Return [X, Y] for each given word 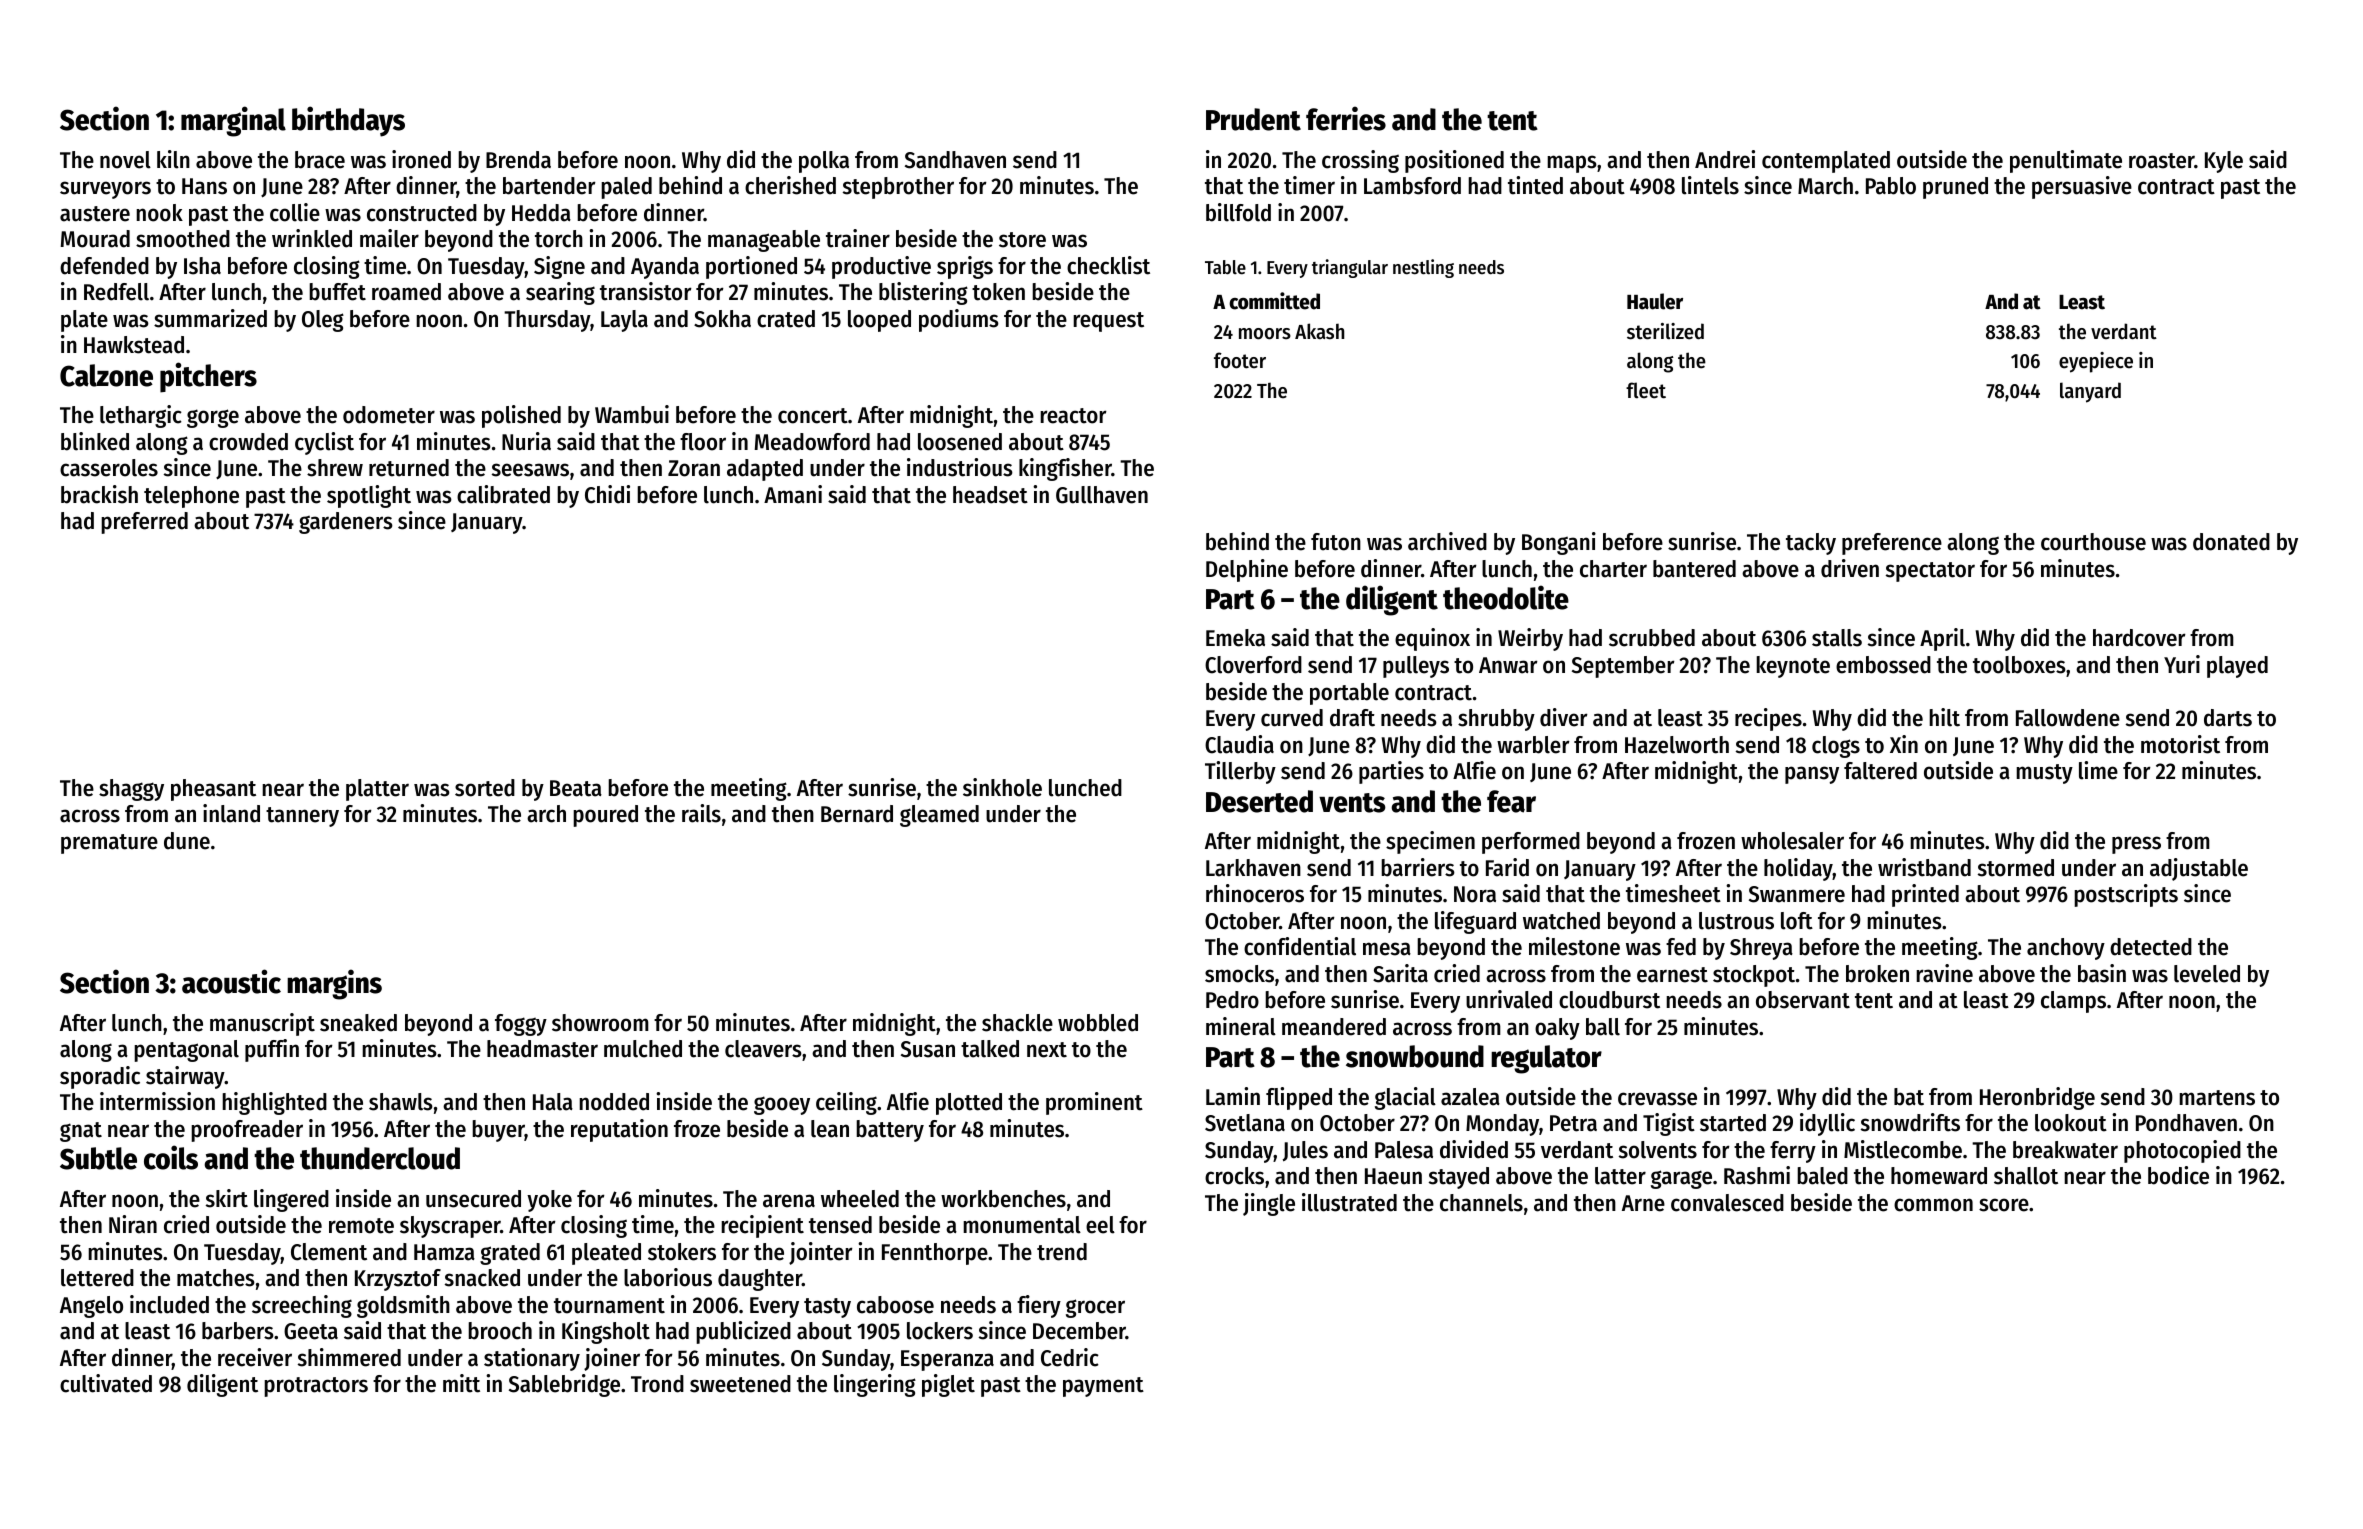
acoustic [231, 981]
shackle [1017, 1023]
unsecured [473, 1199]
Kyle [2224, 162]
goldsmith [403, 1306]
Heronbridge [2037, 1098]
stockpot [1754, 976]
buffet [337, 292]
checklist [1108, 265]
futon [1336, 542]
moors [1265, 334]
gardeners [346, 523]
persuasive [2082, 187]
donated [2231, 542]
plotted [969, 1104]
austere [95, 214]
